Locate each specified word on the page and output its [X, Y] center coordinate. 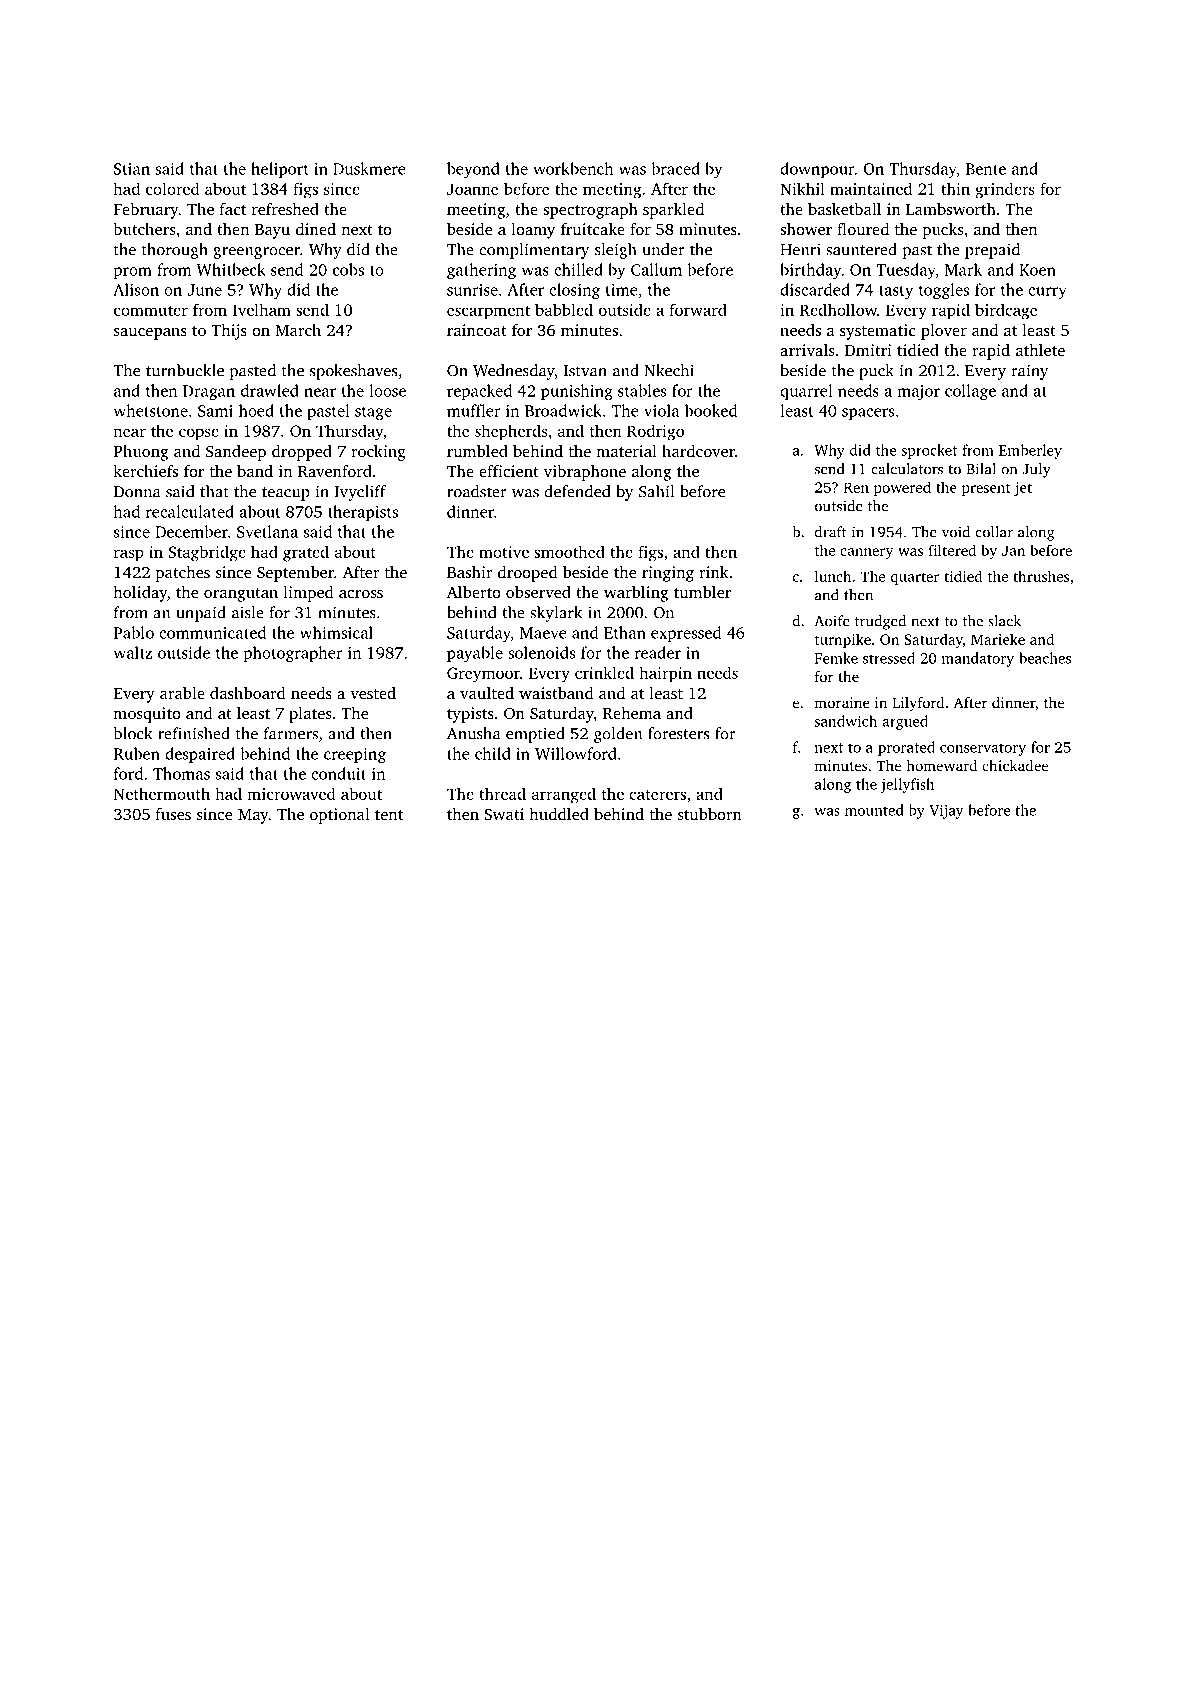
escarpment [488, 313]
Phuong [141, 453]
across [361, 594]
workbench [573, 168]
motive [504, 552]
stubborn [710, 814]
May [253, 816]
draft [831, 532]
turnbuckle [185, 370]
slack [1004, 621]
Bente [986, 169]
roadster [477, 491]
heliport [280, 170]
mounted [874, 810]
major [919, 392]
